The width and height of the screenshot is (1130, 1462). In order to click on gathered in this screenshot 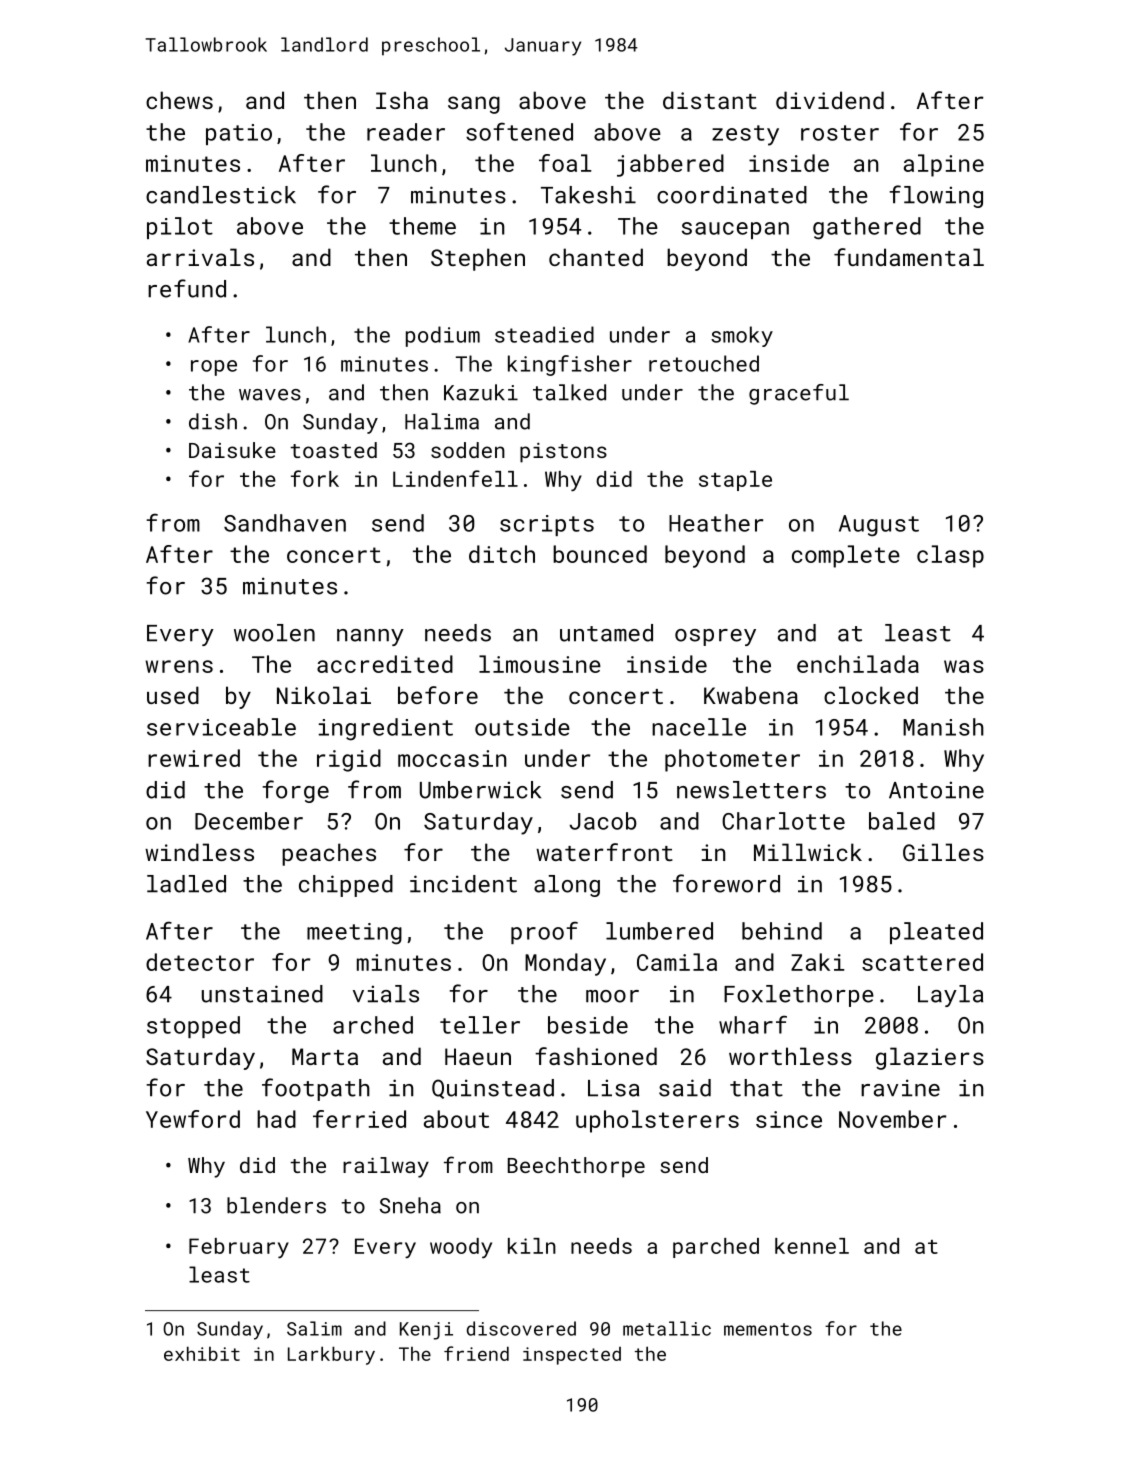, I will do `click(867, 228)`.
